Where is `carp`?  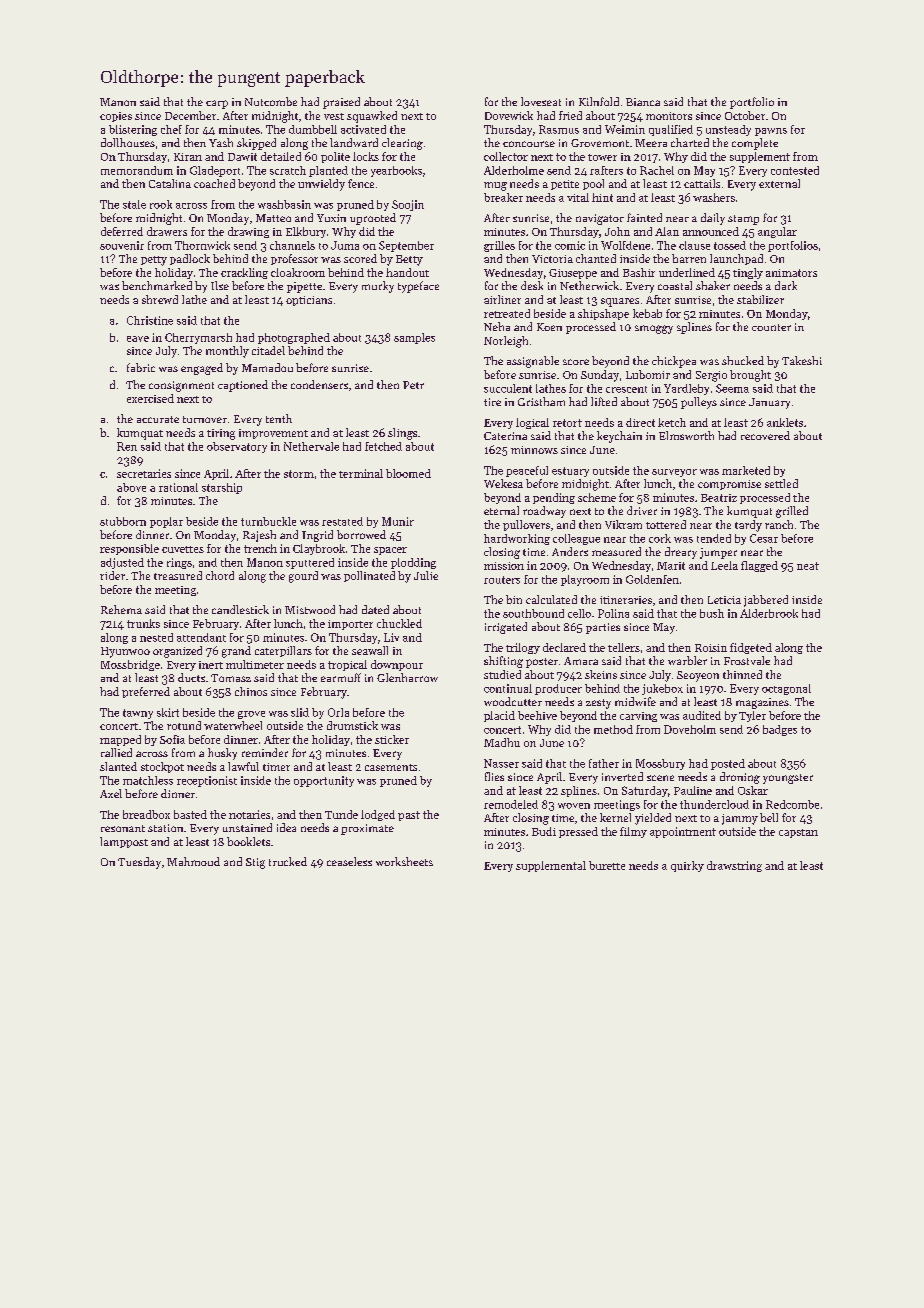 carp is located at coordinates (217, 104).
